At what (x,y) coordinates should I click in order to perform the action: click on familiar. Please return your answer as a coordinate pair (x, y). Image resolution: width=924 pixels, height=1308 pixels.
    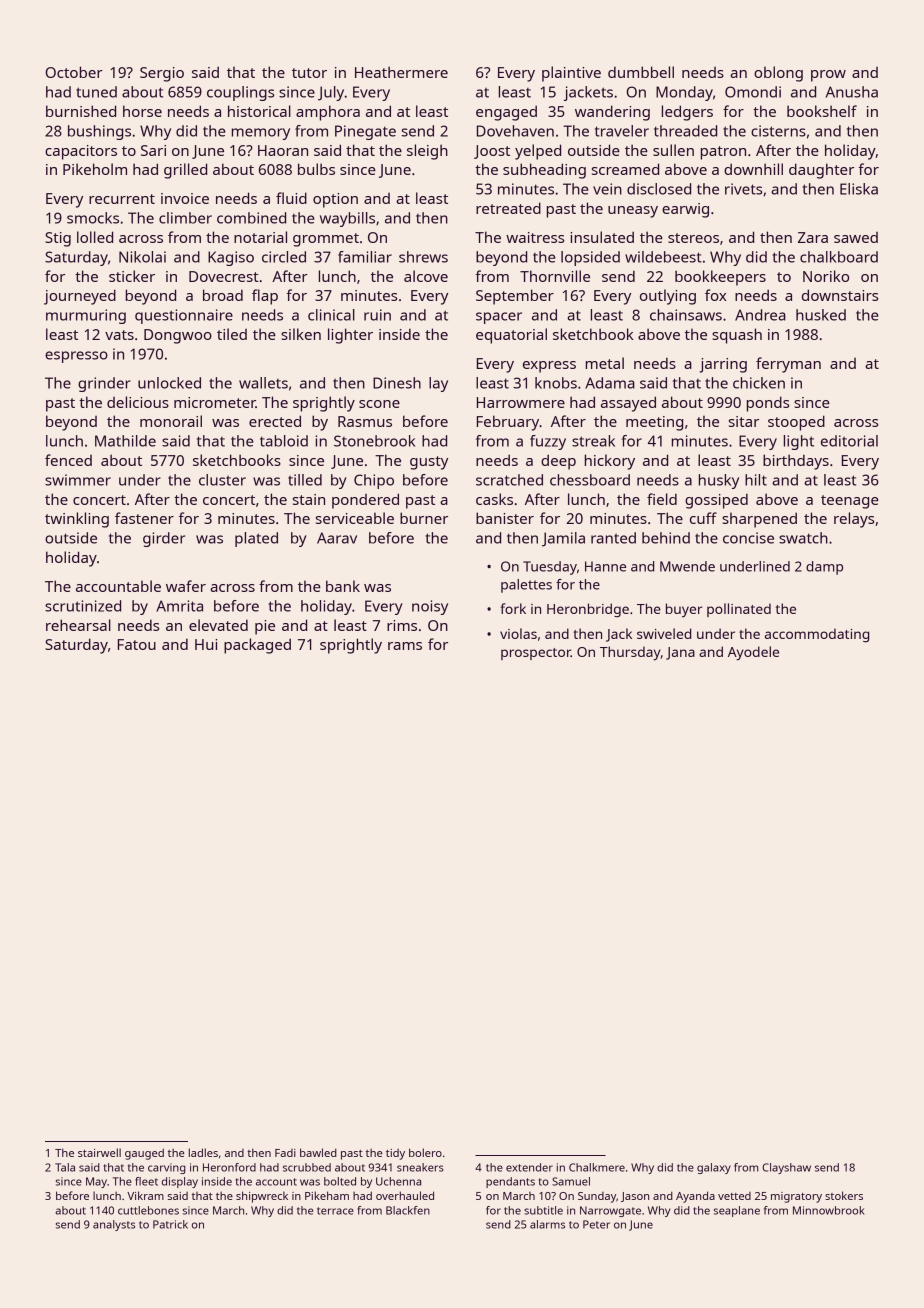
    Looking at the image, I should click on (365, 257).
